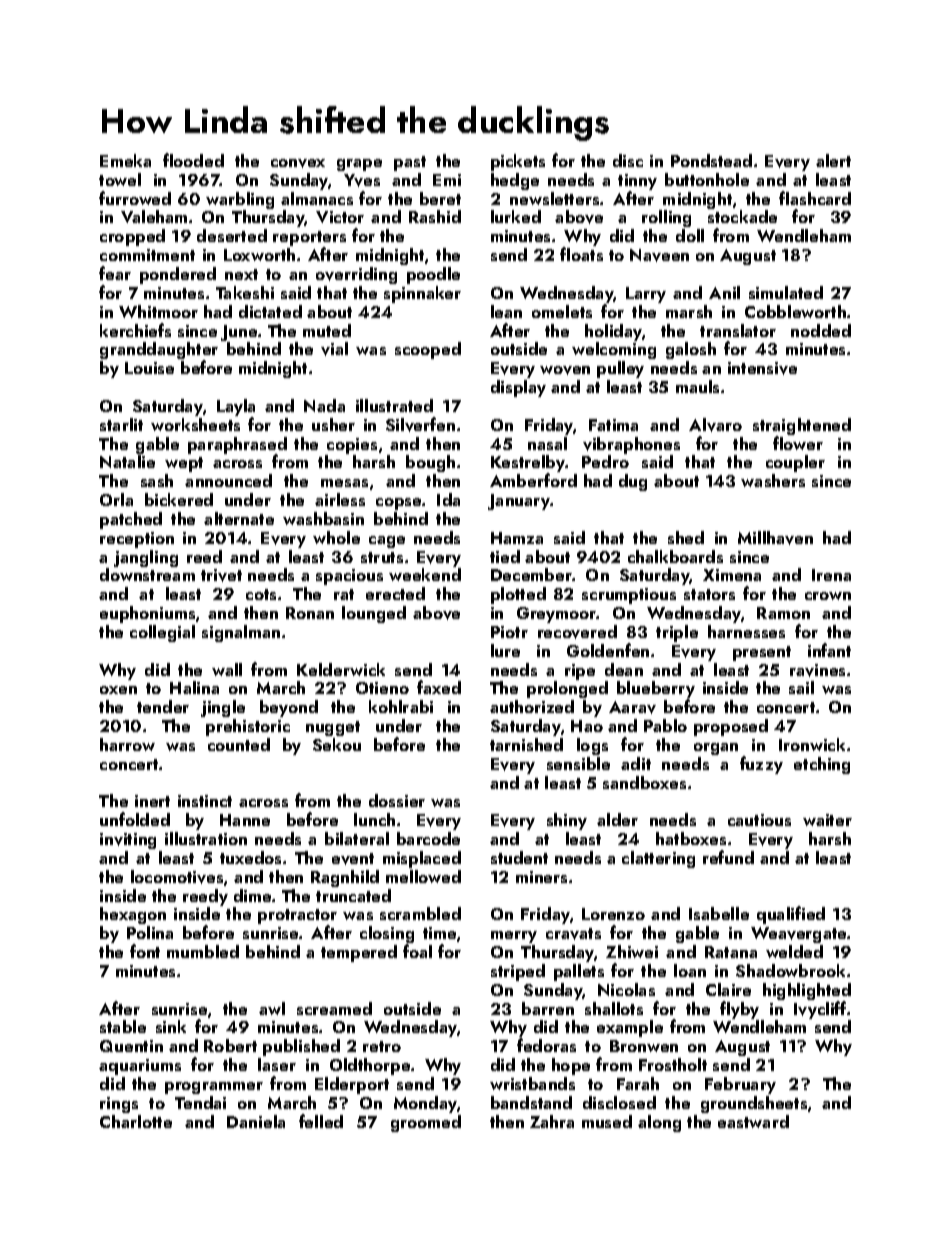 This screenshot has width=952, height=1233. Describe the element at coordinates (833, 160) in the screenshot. I see `alert` at that location.
